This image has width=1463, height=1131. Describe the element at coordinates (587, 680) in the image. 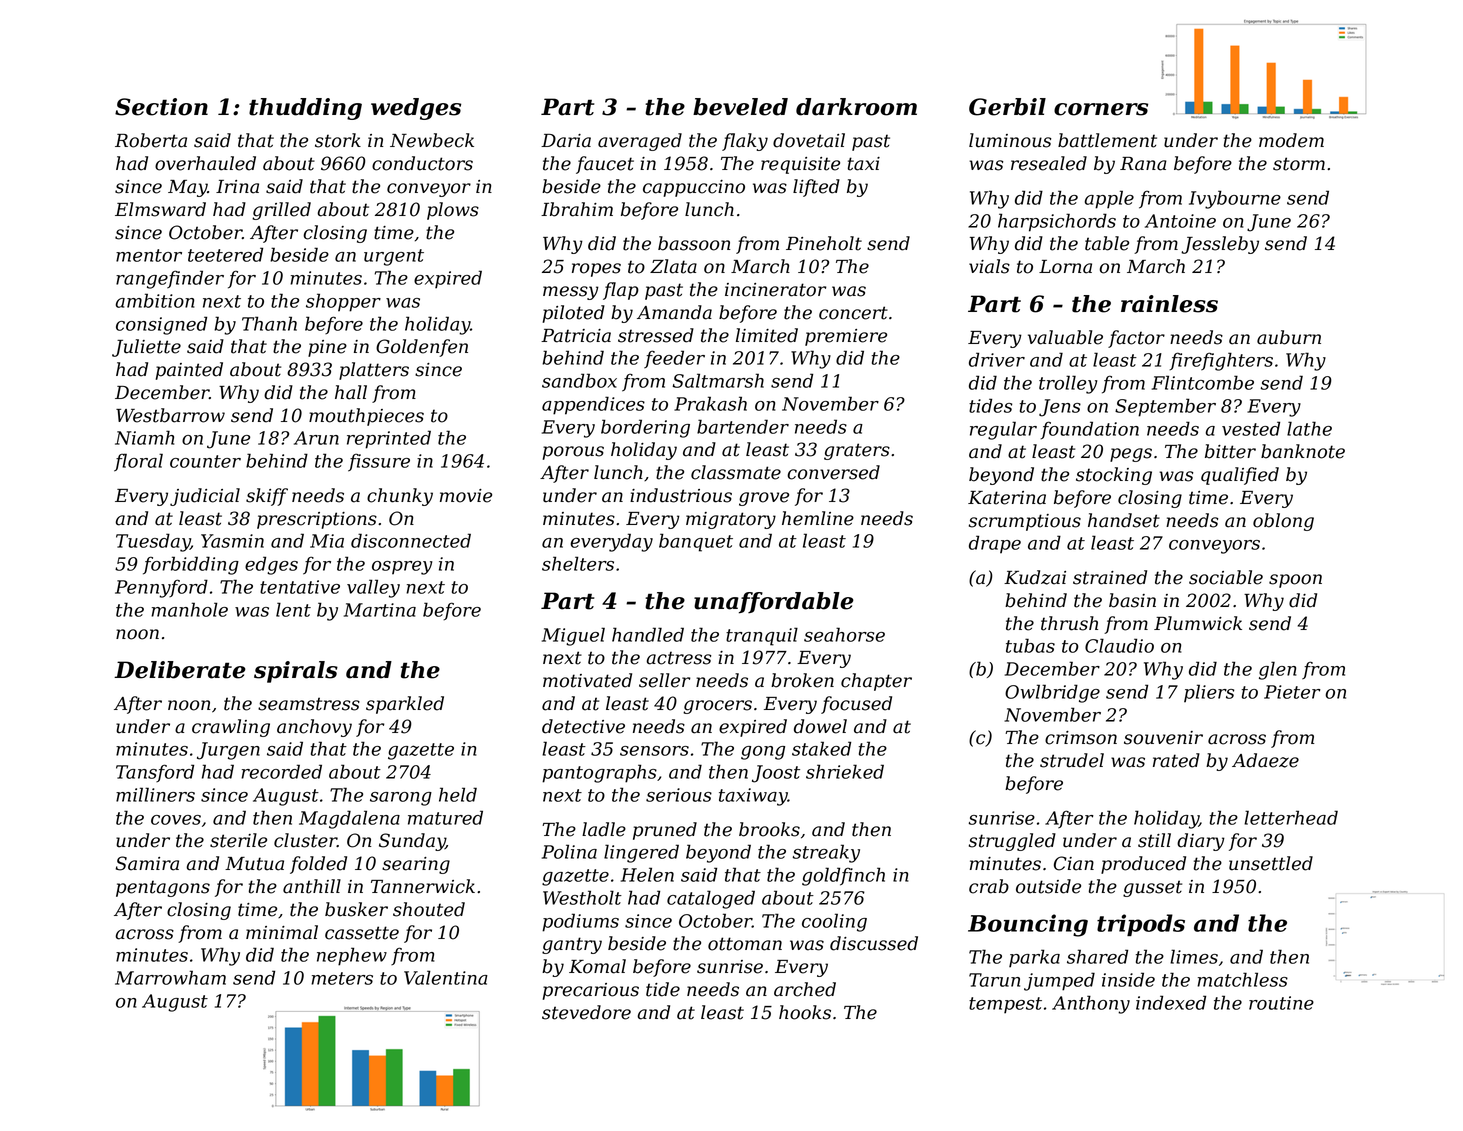

I see `motivated` at that location.
